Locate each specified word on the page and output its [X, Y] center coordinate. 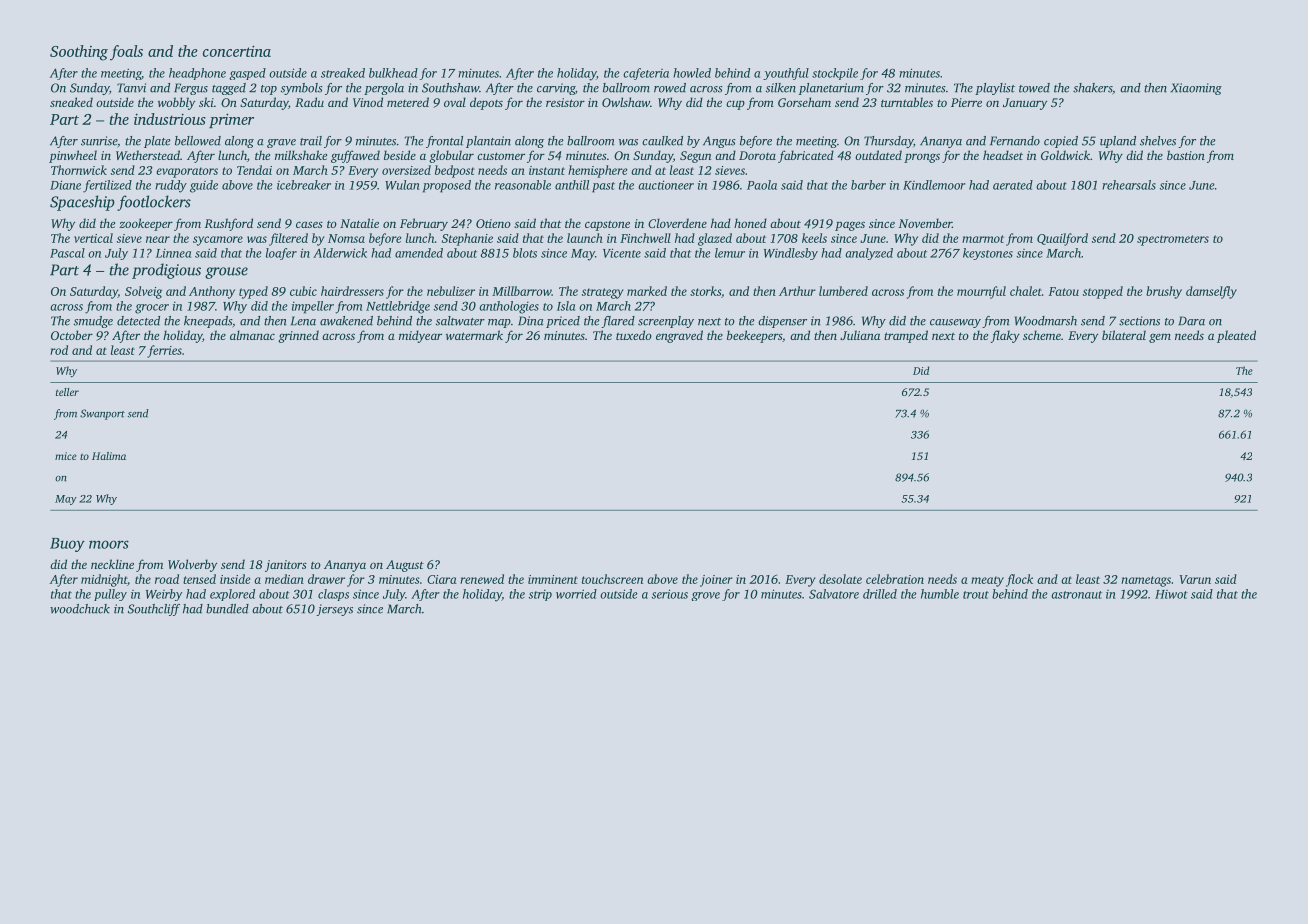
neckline [112, 564]
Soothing [79, 53]
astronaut [1076, 595]
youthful [786, 74]
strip [540, 595]
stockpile [835, 74]
